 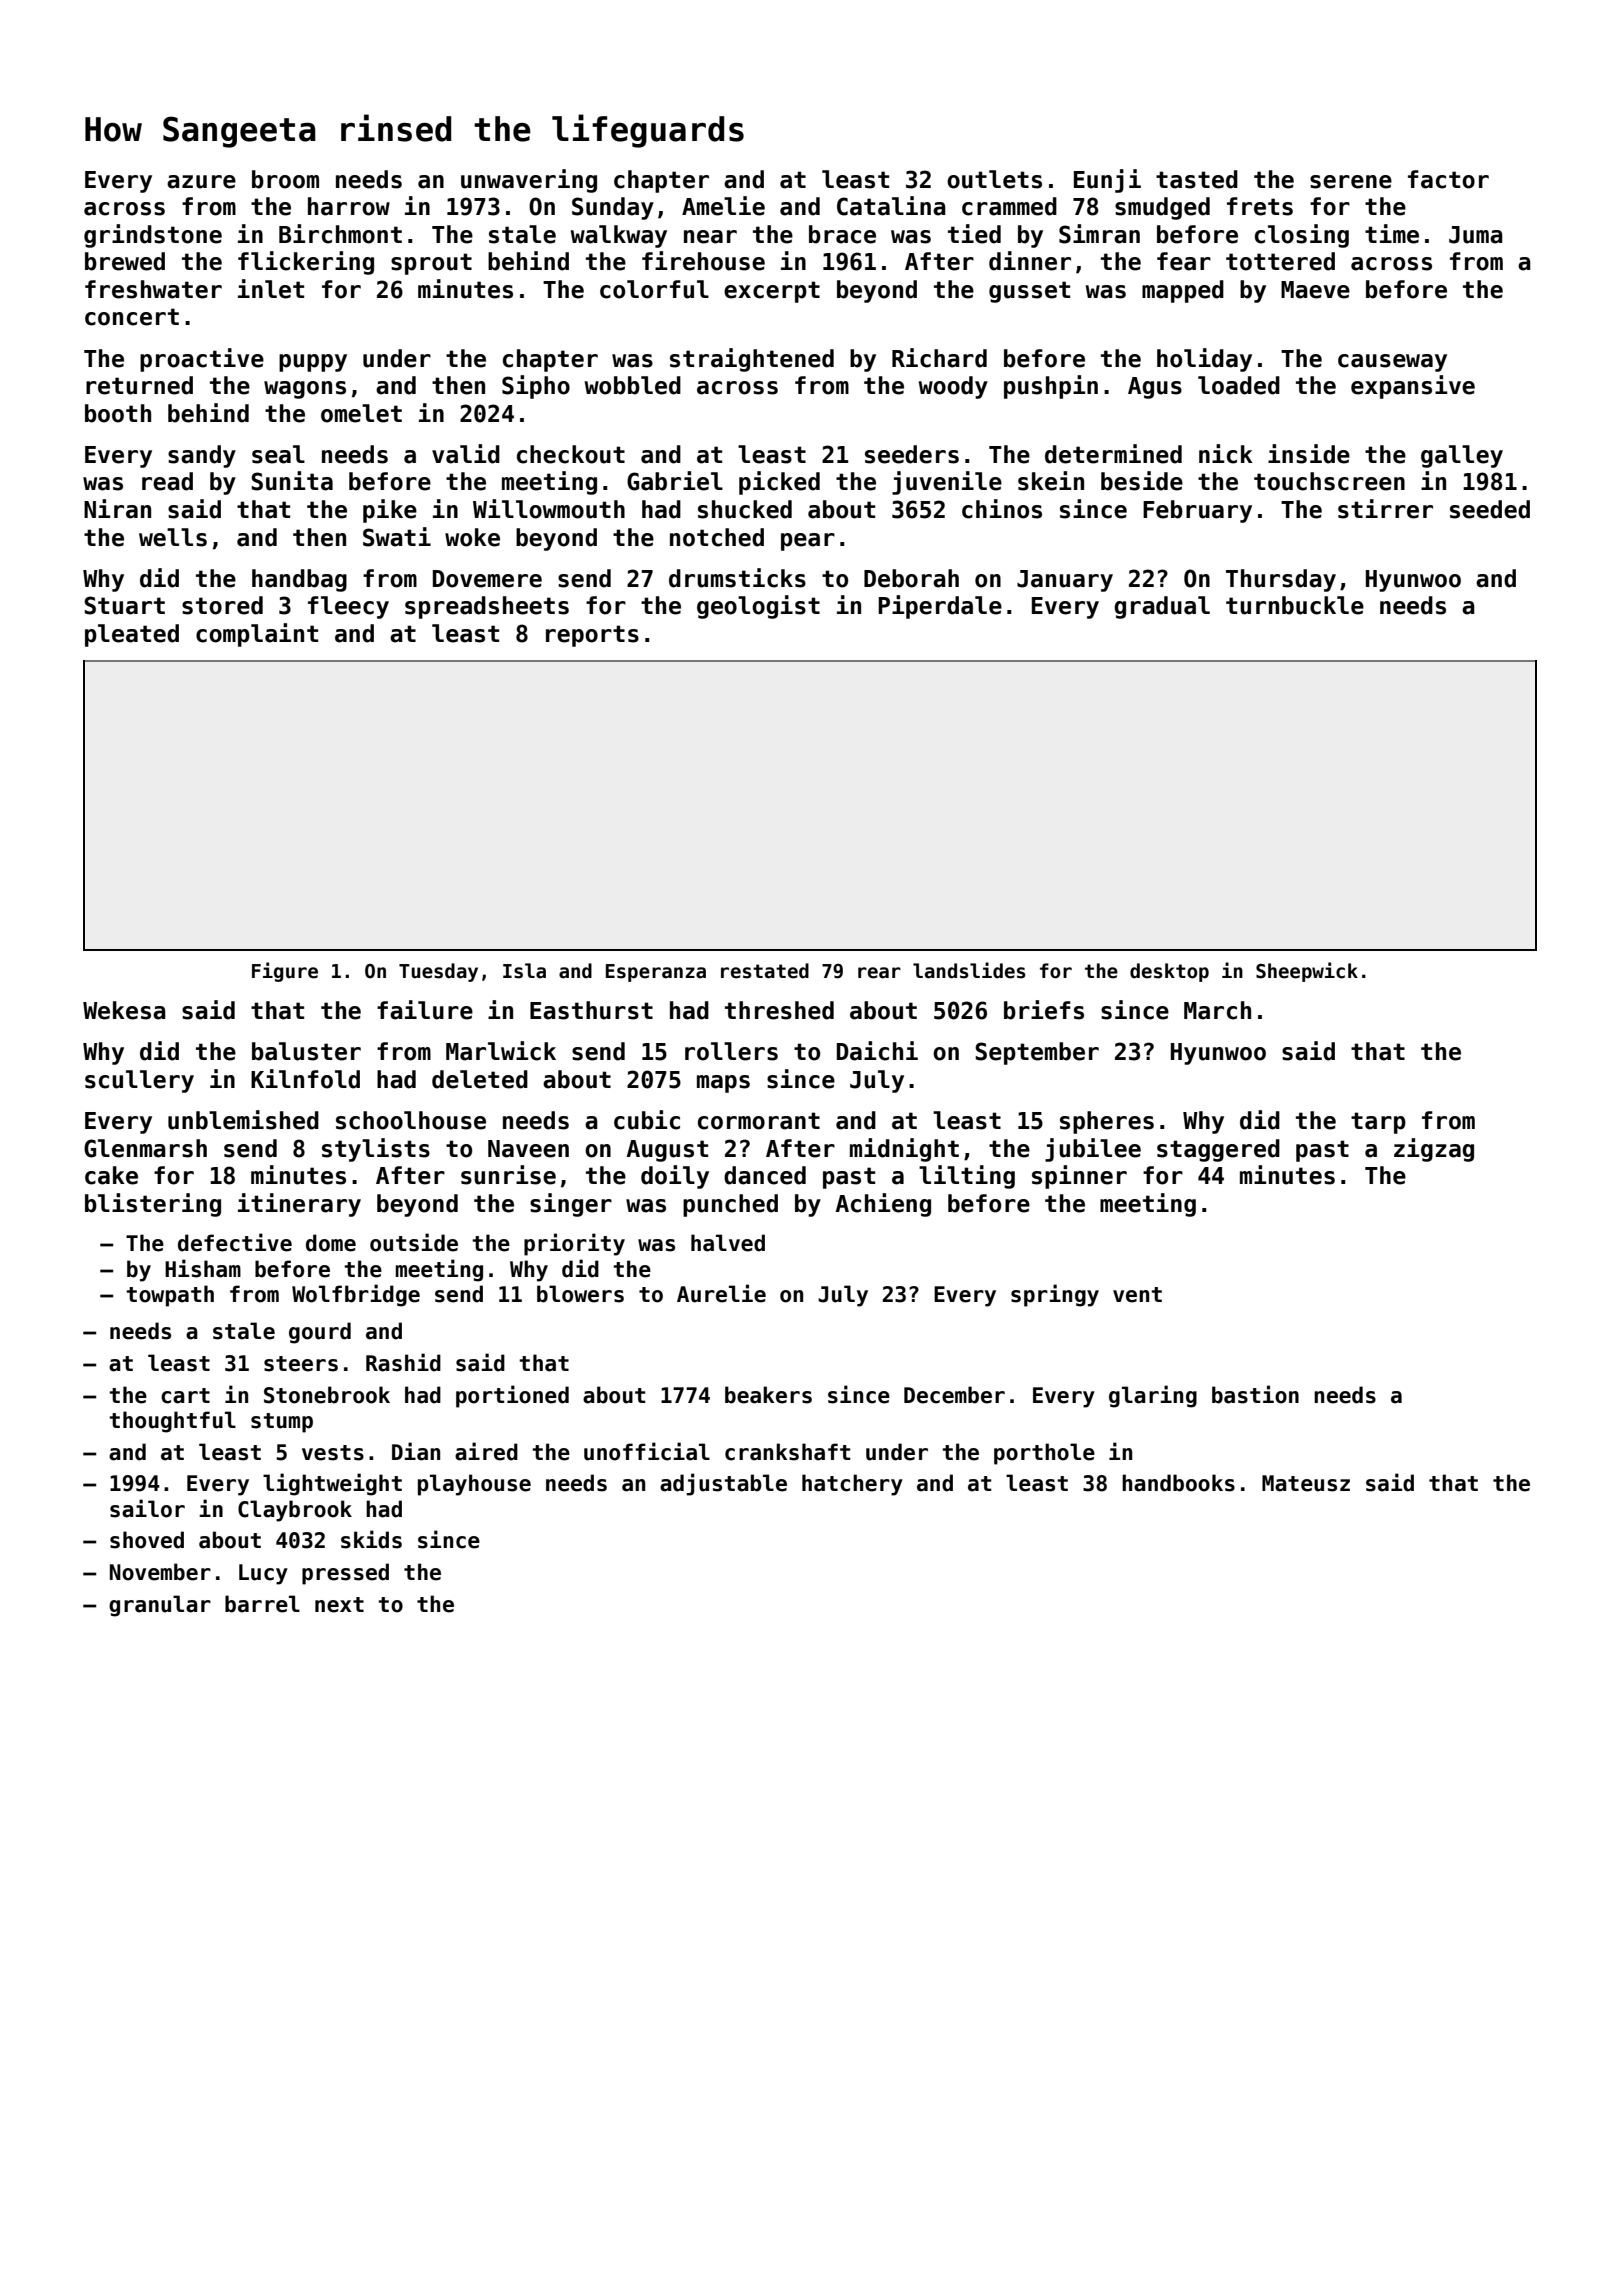 I want to click on blistering, so click(x=153, y=1205).
